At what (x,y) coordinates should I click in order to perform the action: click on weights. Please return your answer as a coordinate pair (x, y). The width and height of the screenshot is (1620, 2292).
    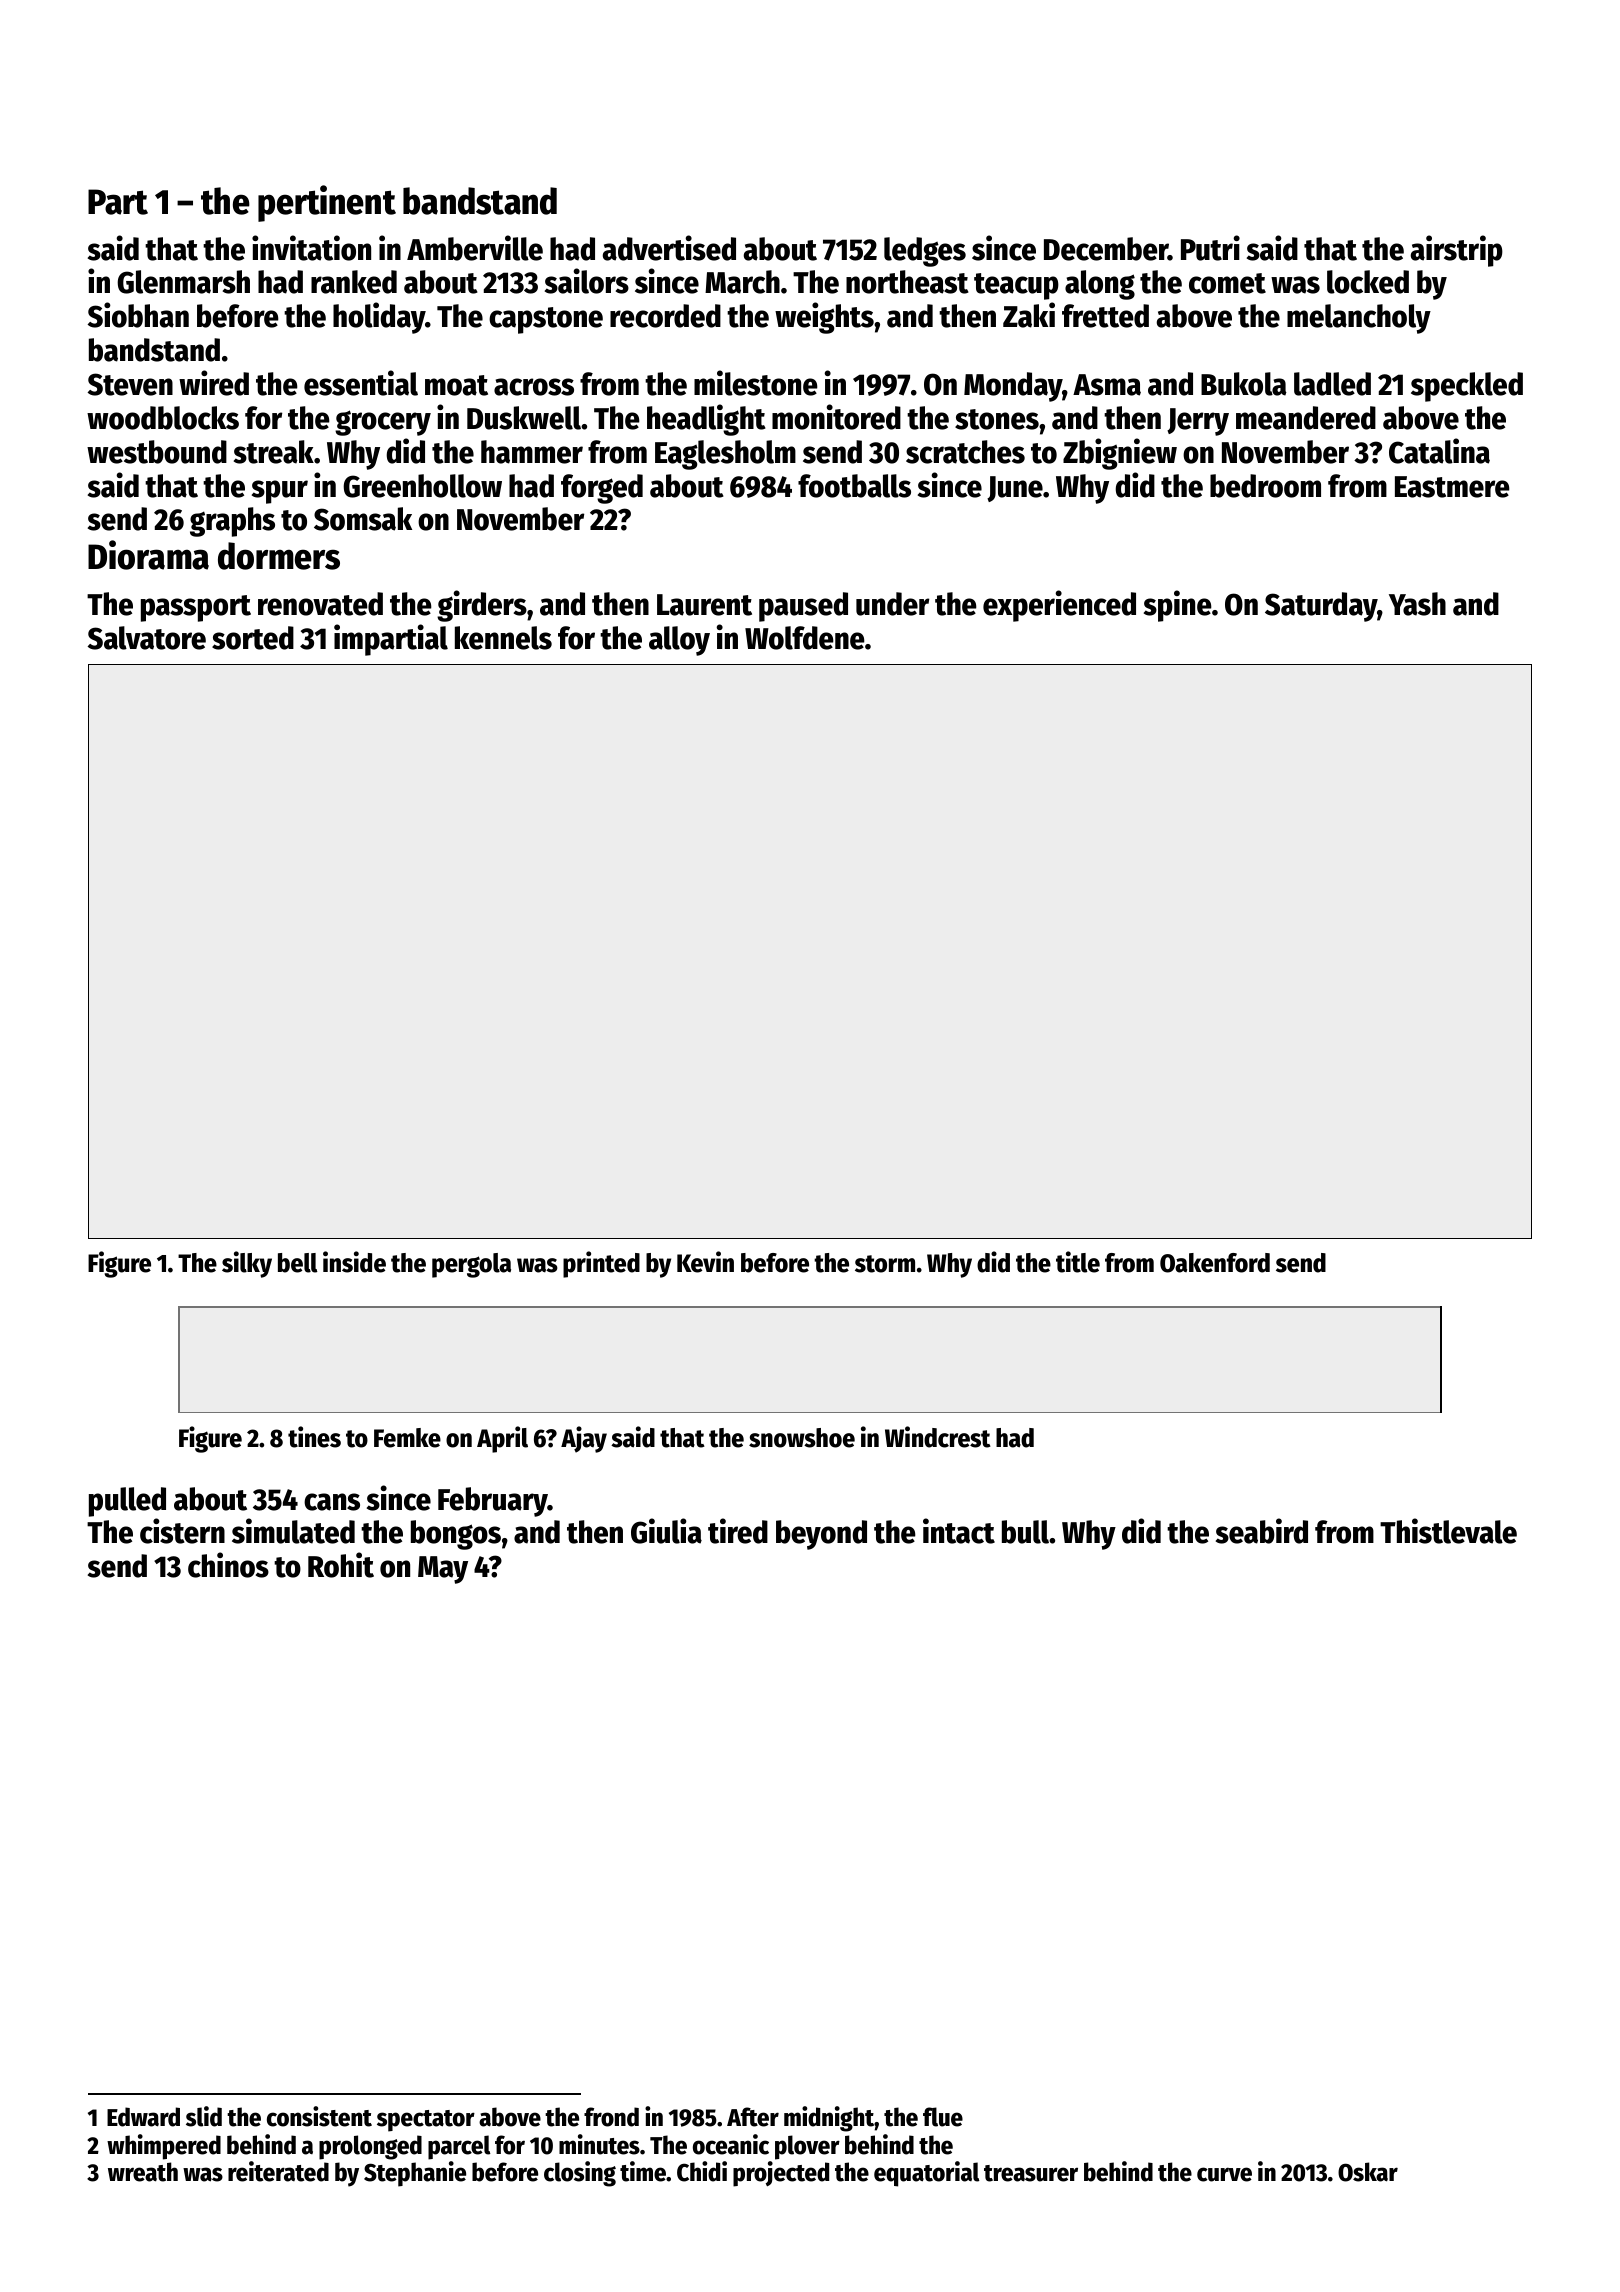
    Looking at the image, I should click on (824, 318).
